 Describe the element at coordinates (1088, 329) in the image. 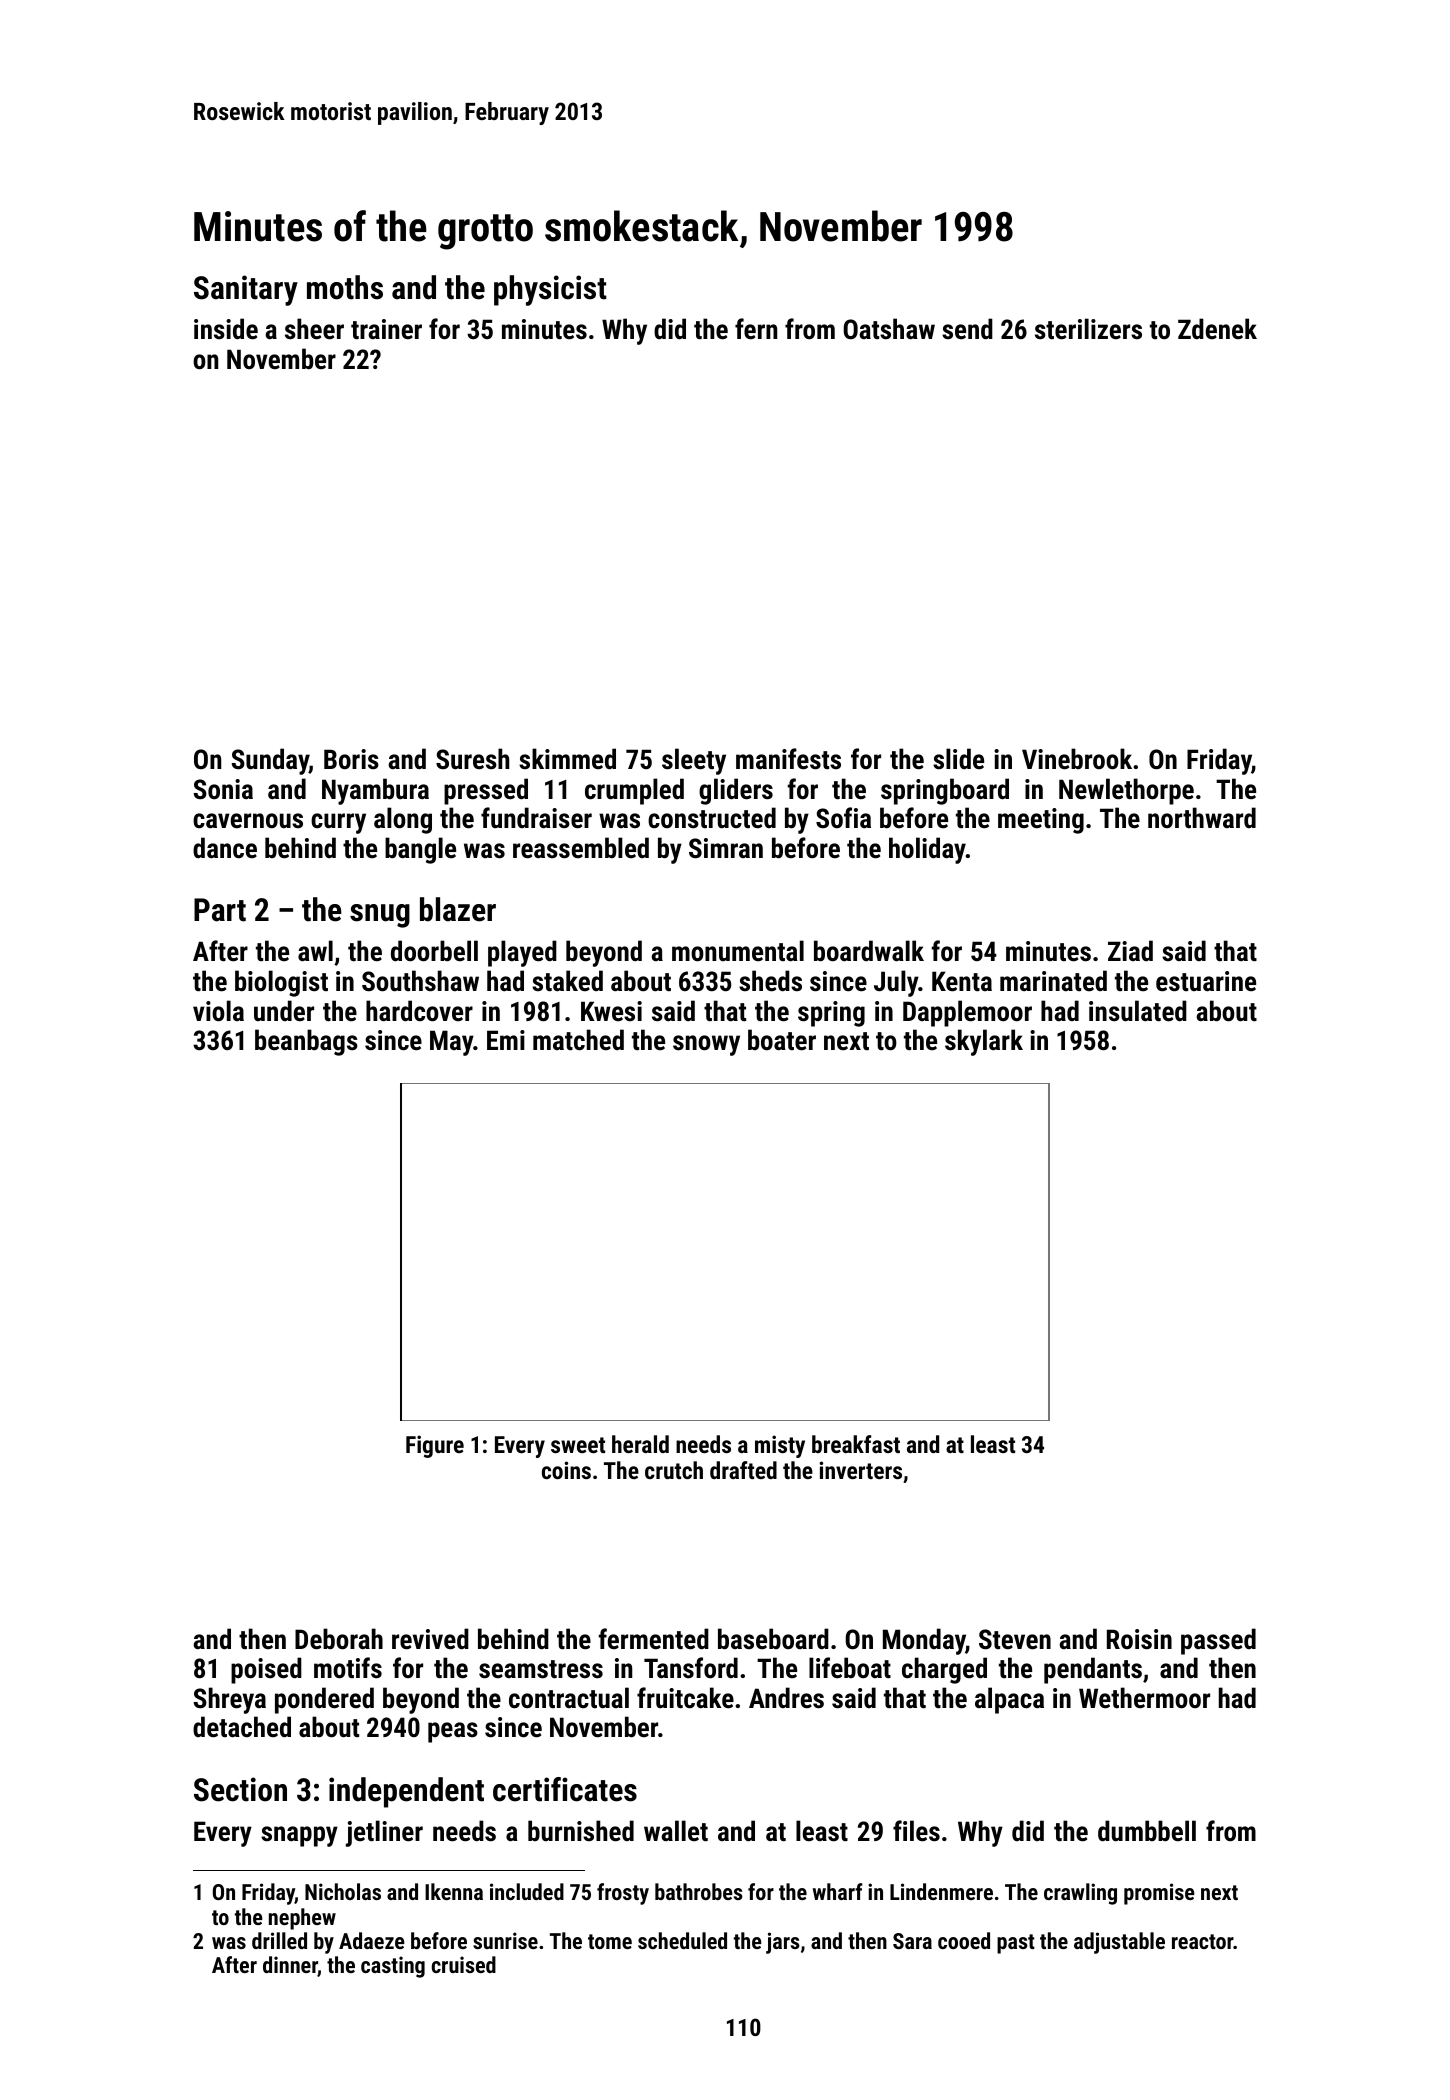

I see `sterilizers` at that location.
